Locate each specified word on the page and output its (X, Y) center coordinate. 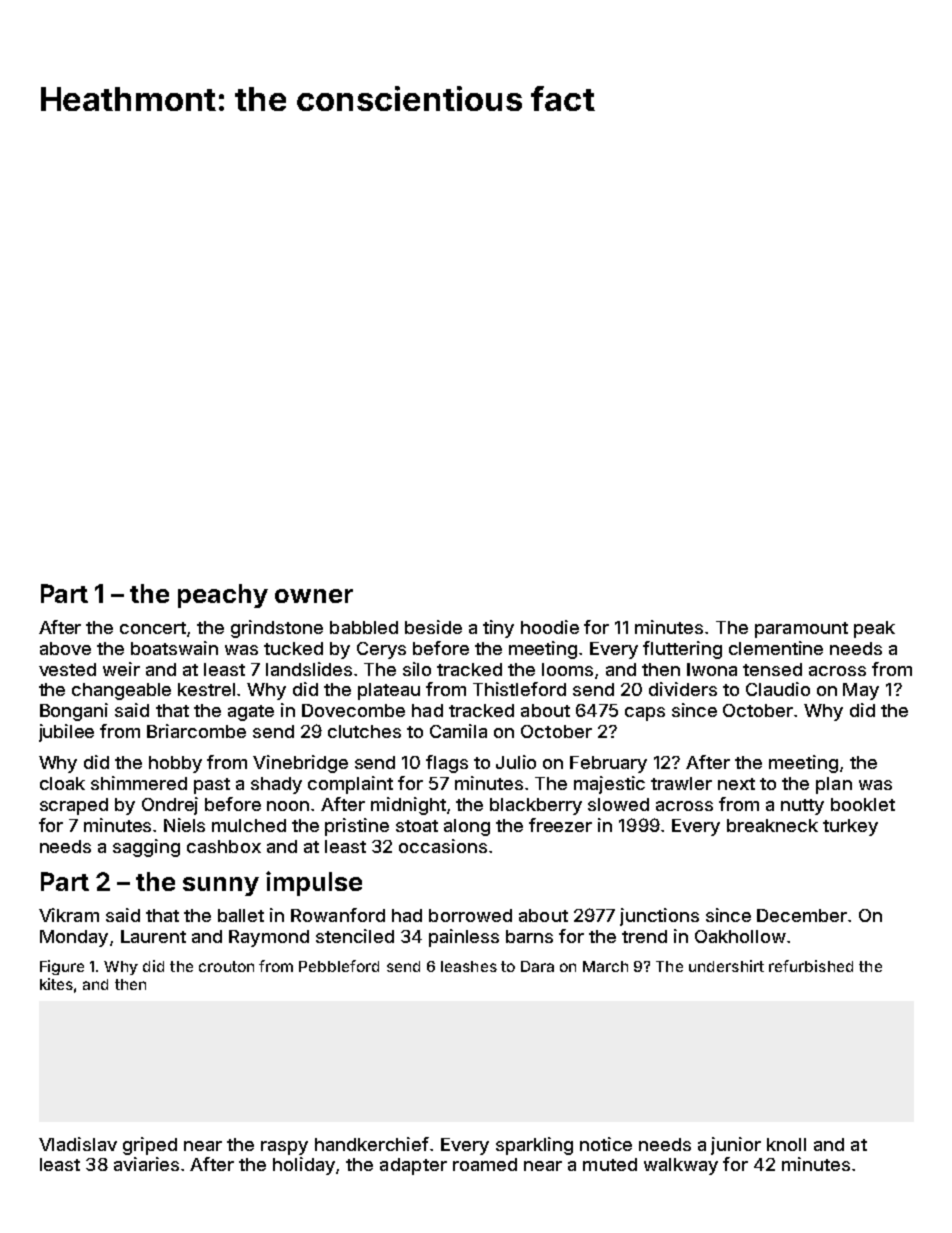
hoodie (550, 627)
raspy (284, 1148)
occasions (443, 846)
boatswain (174, 648)
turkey (850, 827)
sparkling (534, 1146)
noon (288, 806)
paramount (801, 630)
